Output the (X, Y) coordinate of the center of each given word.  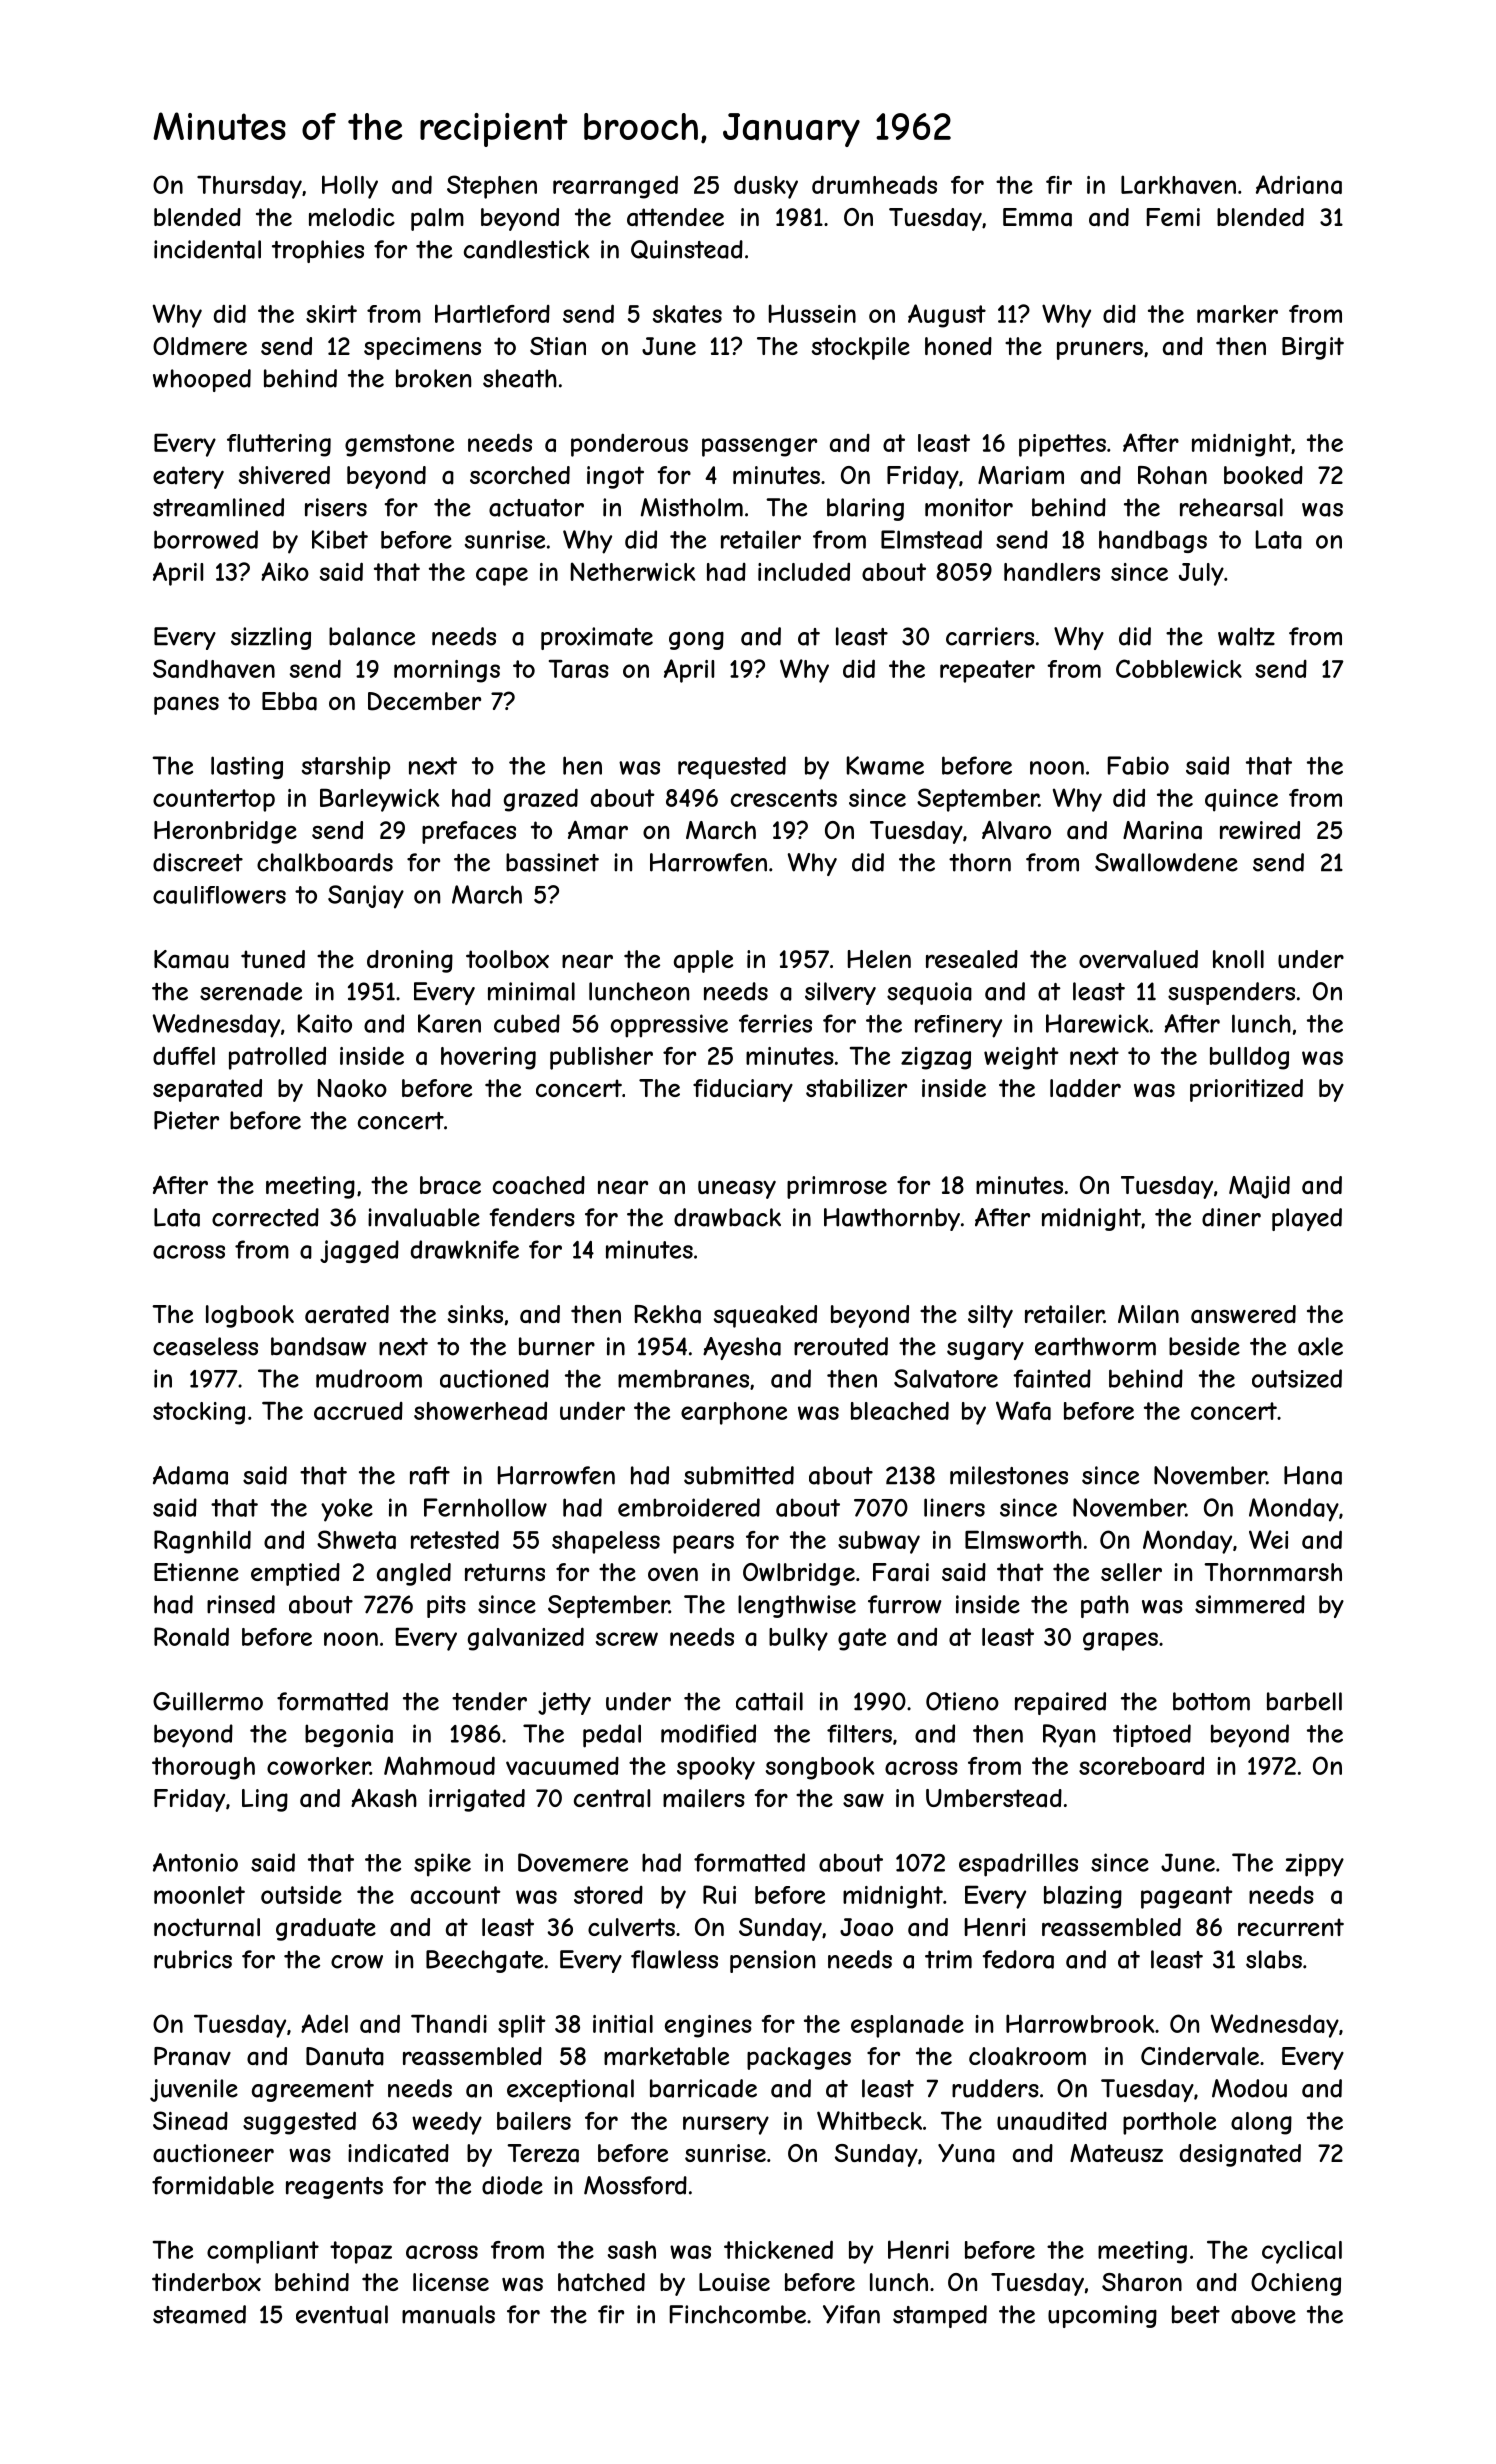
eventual (342, 2314)
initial (623, 2024)
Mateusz (1116, 2153)
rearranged (615, 187)
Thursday (249, 187)
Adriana (1299, 184)
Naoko (352, 1088)
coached (539, 1185)
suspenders (1231, 993)
